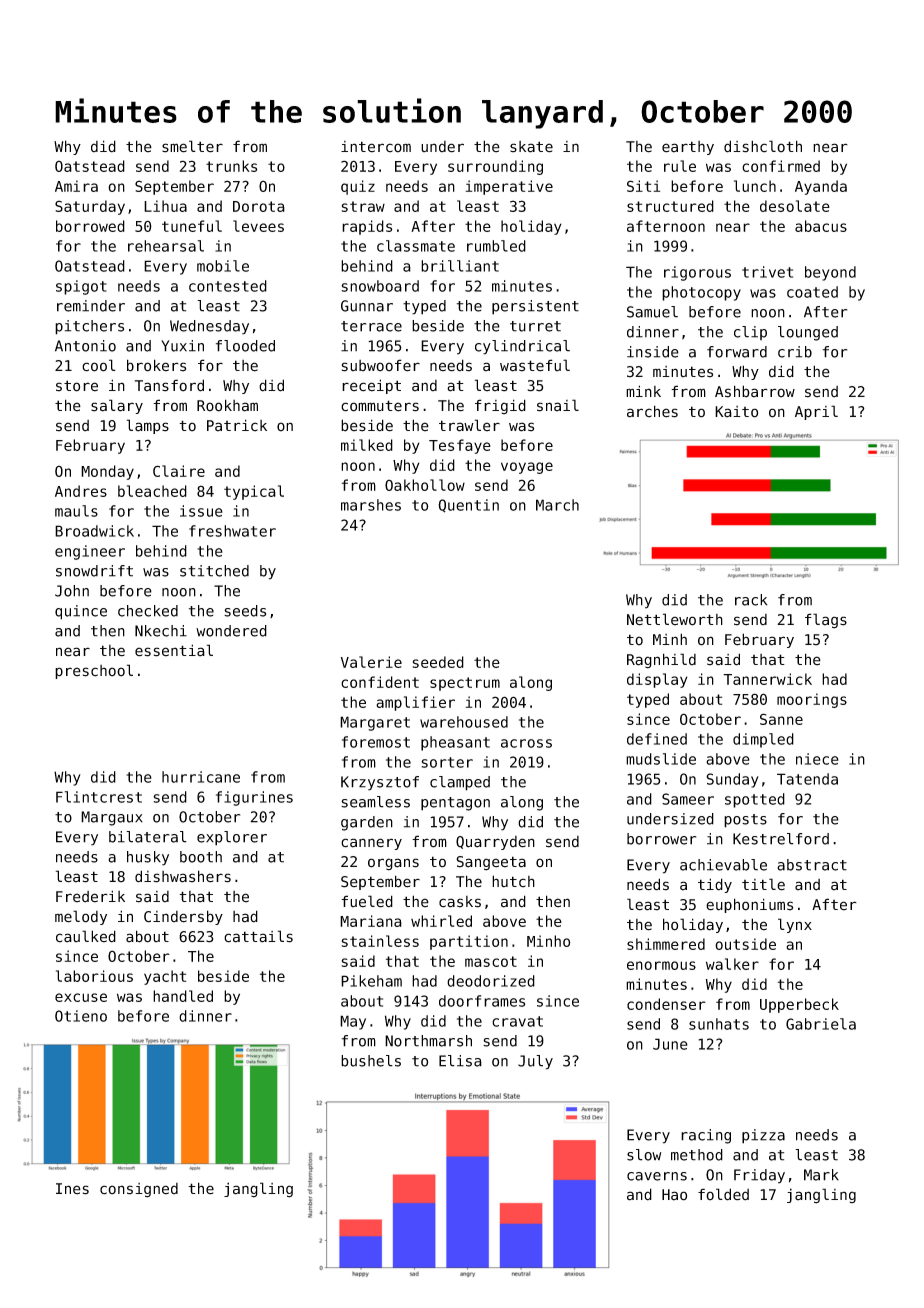  Describe the element at coordinates (139, 1190) in the document. I see `consigned` at that location.
